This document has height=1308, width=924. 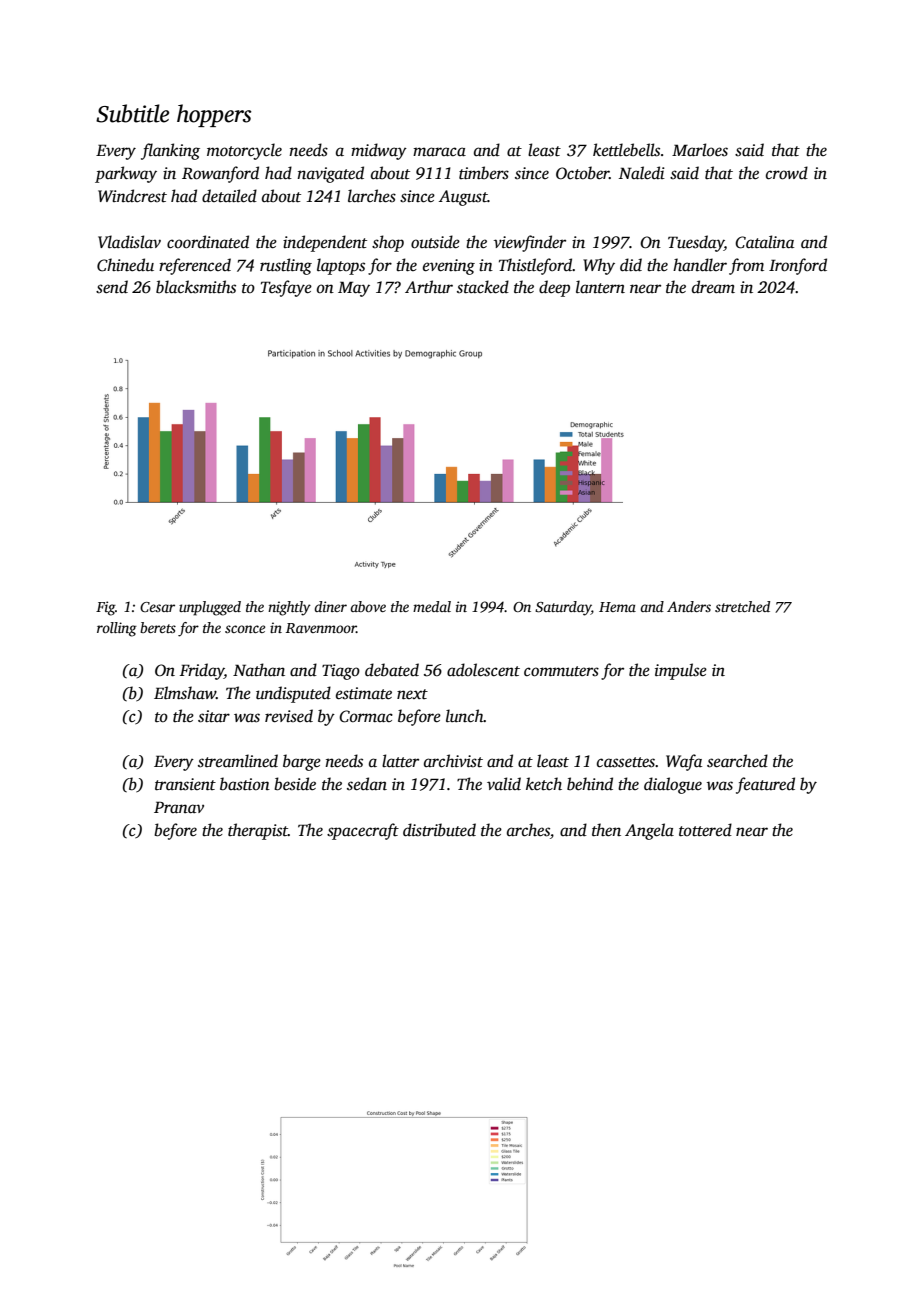 What do you see at coordinates (379, 151) in the document?
I see `midway` at bounding box center [379, 151].
